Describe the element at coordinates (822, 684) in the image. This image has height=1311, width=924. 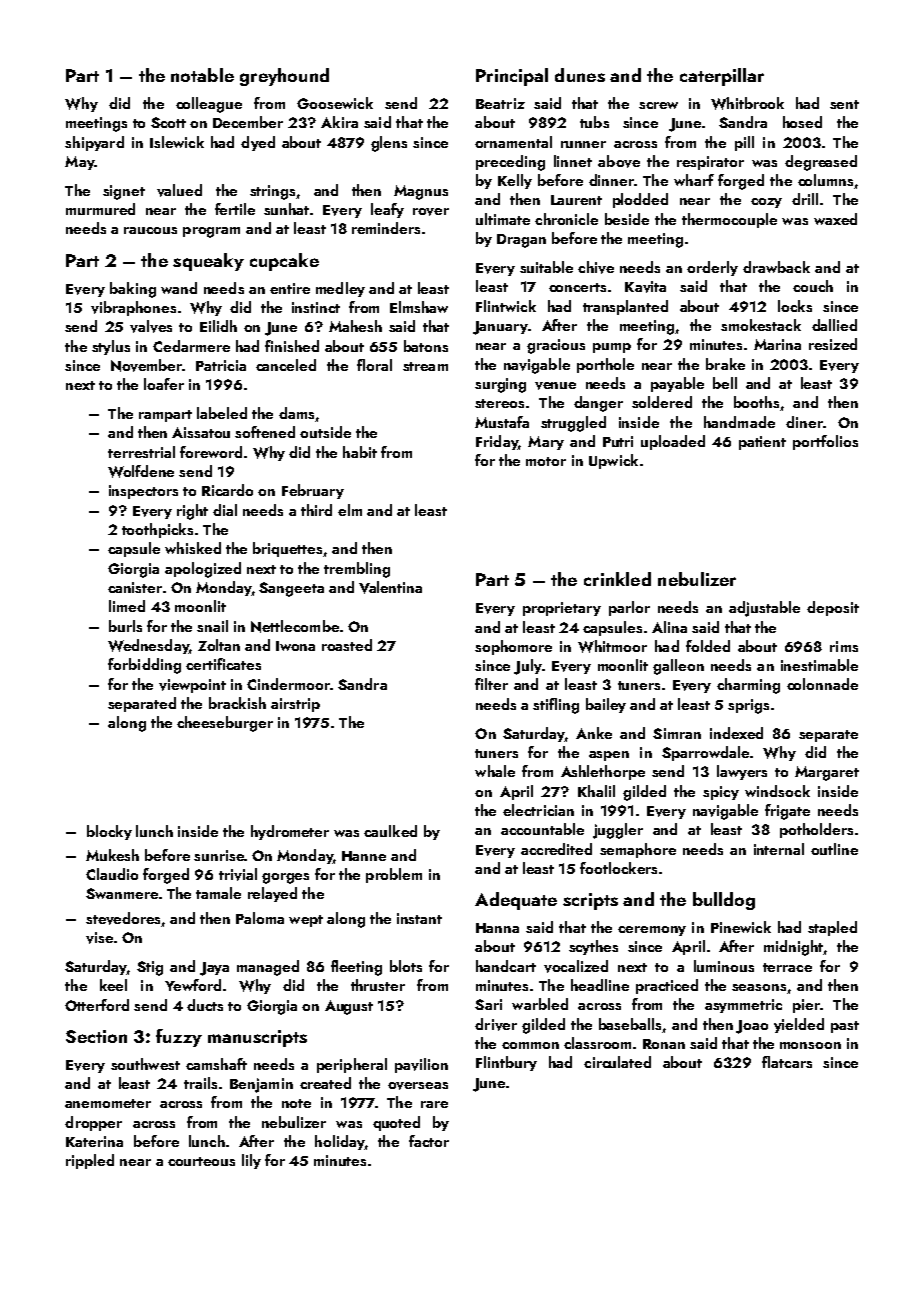
I see `colonnade` at that location.
